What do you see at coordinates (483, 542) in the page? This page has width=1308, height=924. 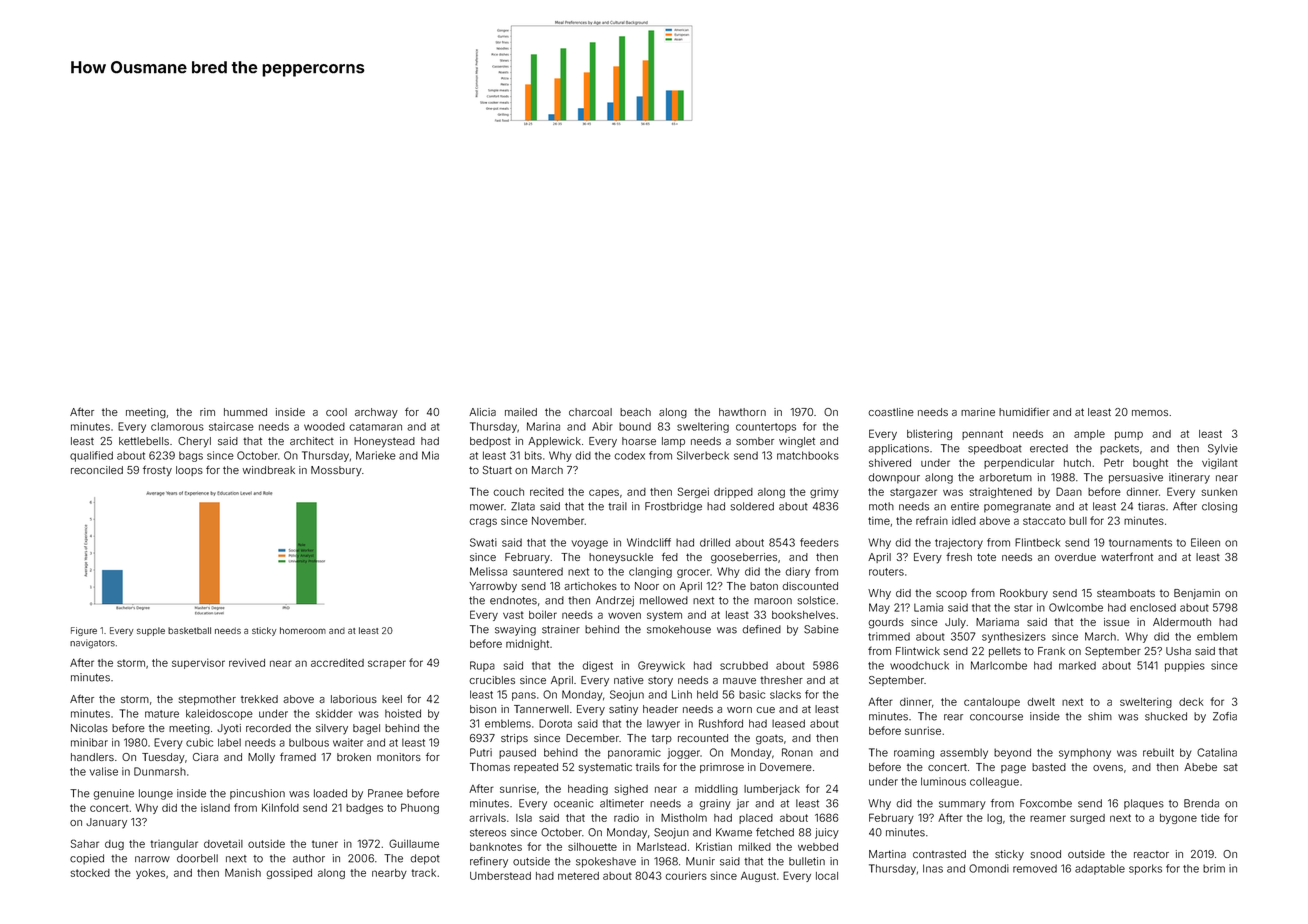 I see `Swati` at bounding box center [483, 542].
